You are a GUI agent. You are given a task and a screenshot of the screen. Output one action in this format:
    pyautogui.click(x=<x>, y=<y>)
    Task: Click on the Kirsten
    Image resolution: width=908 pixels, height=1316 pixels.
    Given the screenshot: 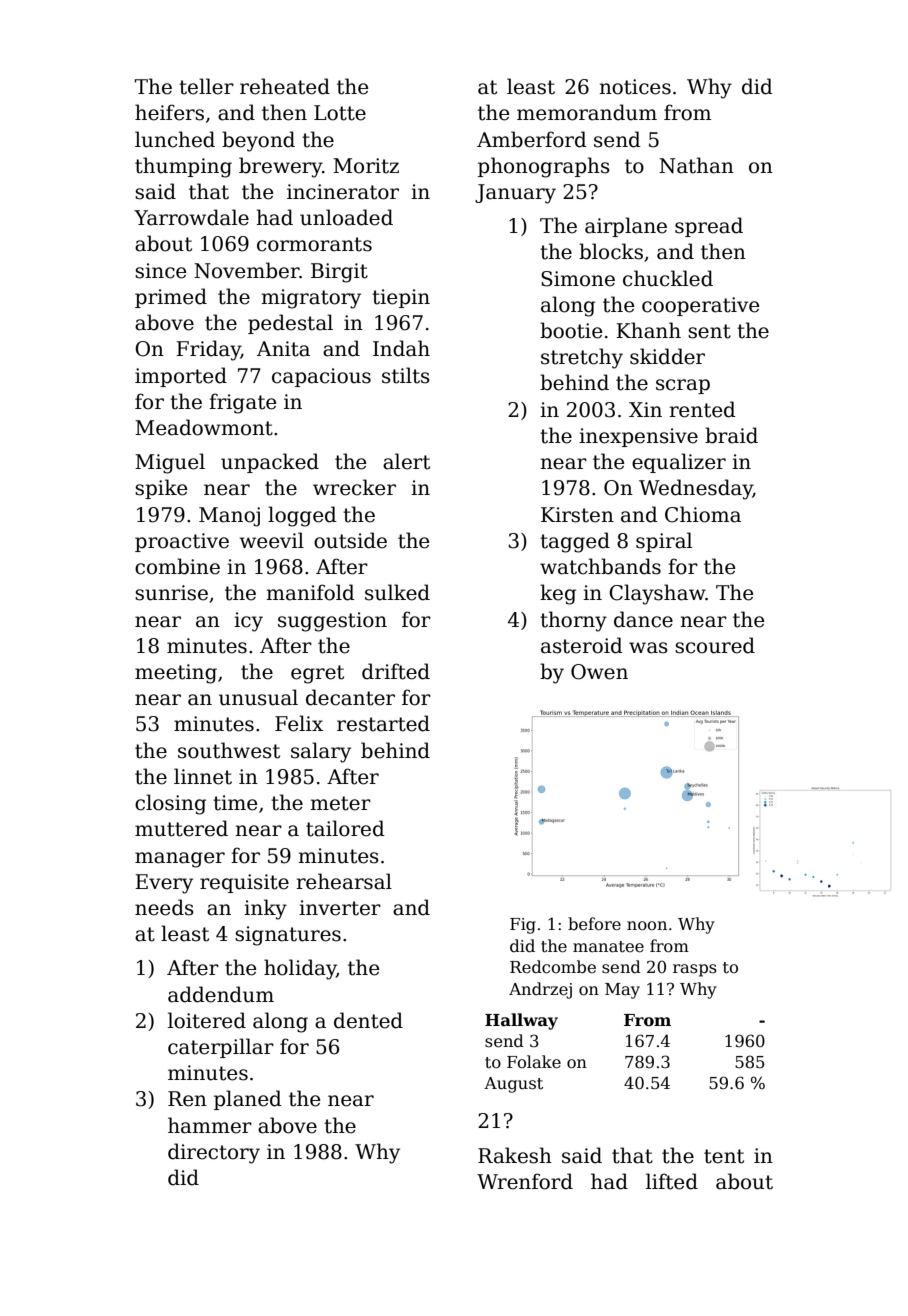 What is the action you would take?
    pyautogui.click(x=577, y=515)
